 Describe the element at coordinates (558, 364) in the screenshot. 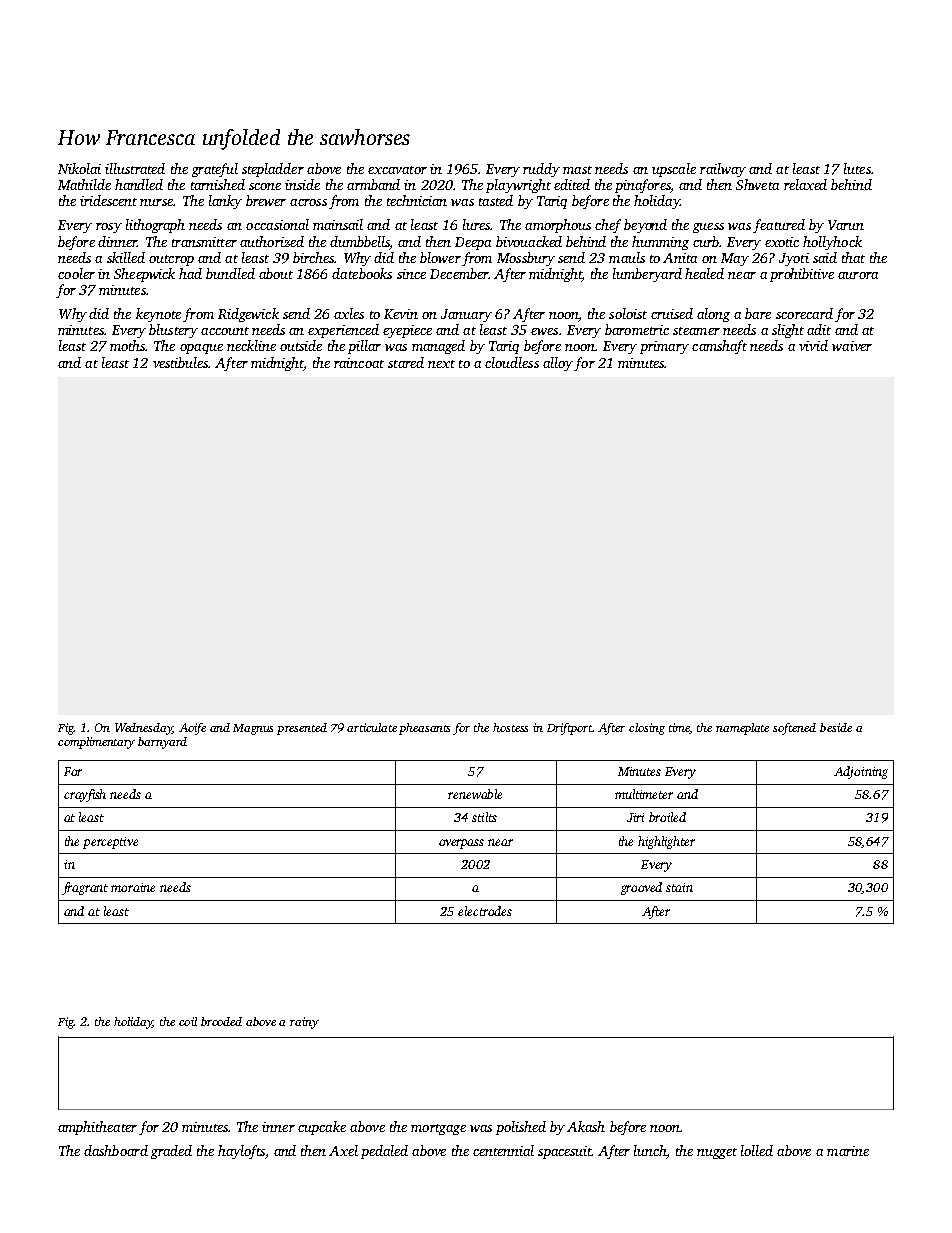

I see `alloy` at that location.
